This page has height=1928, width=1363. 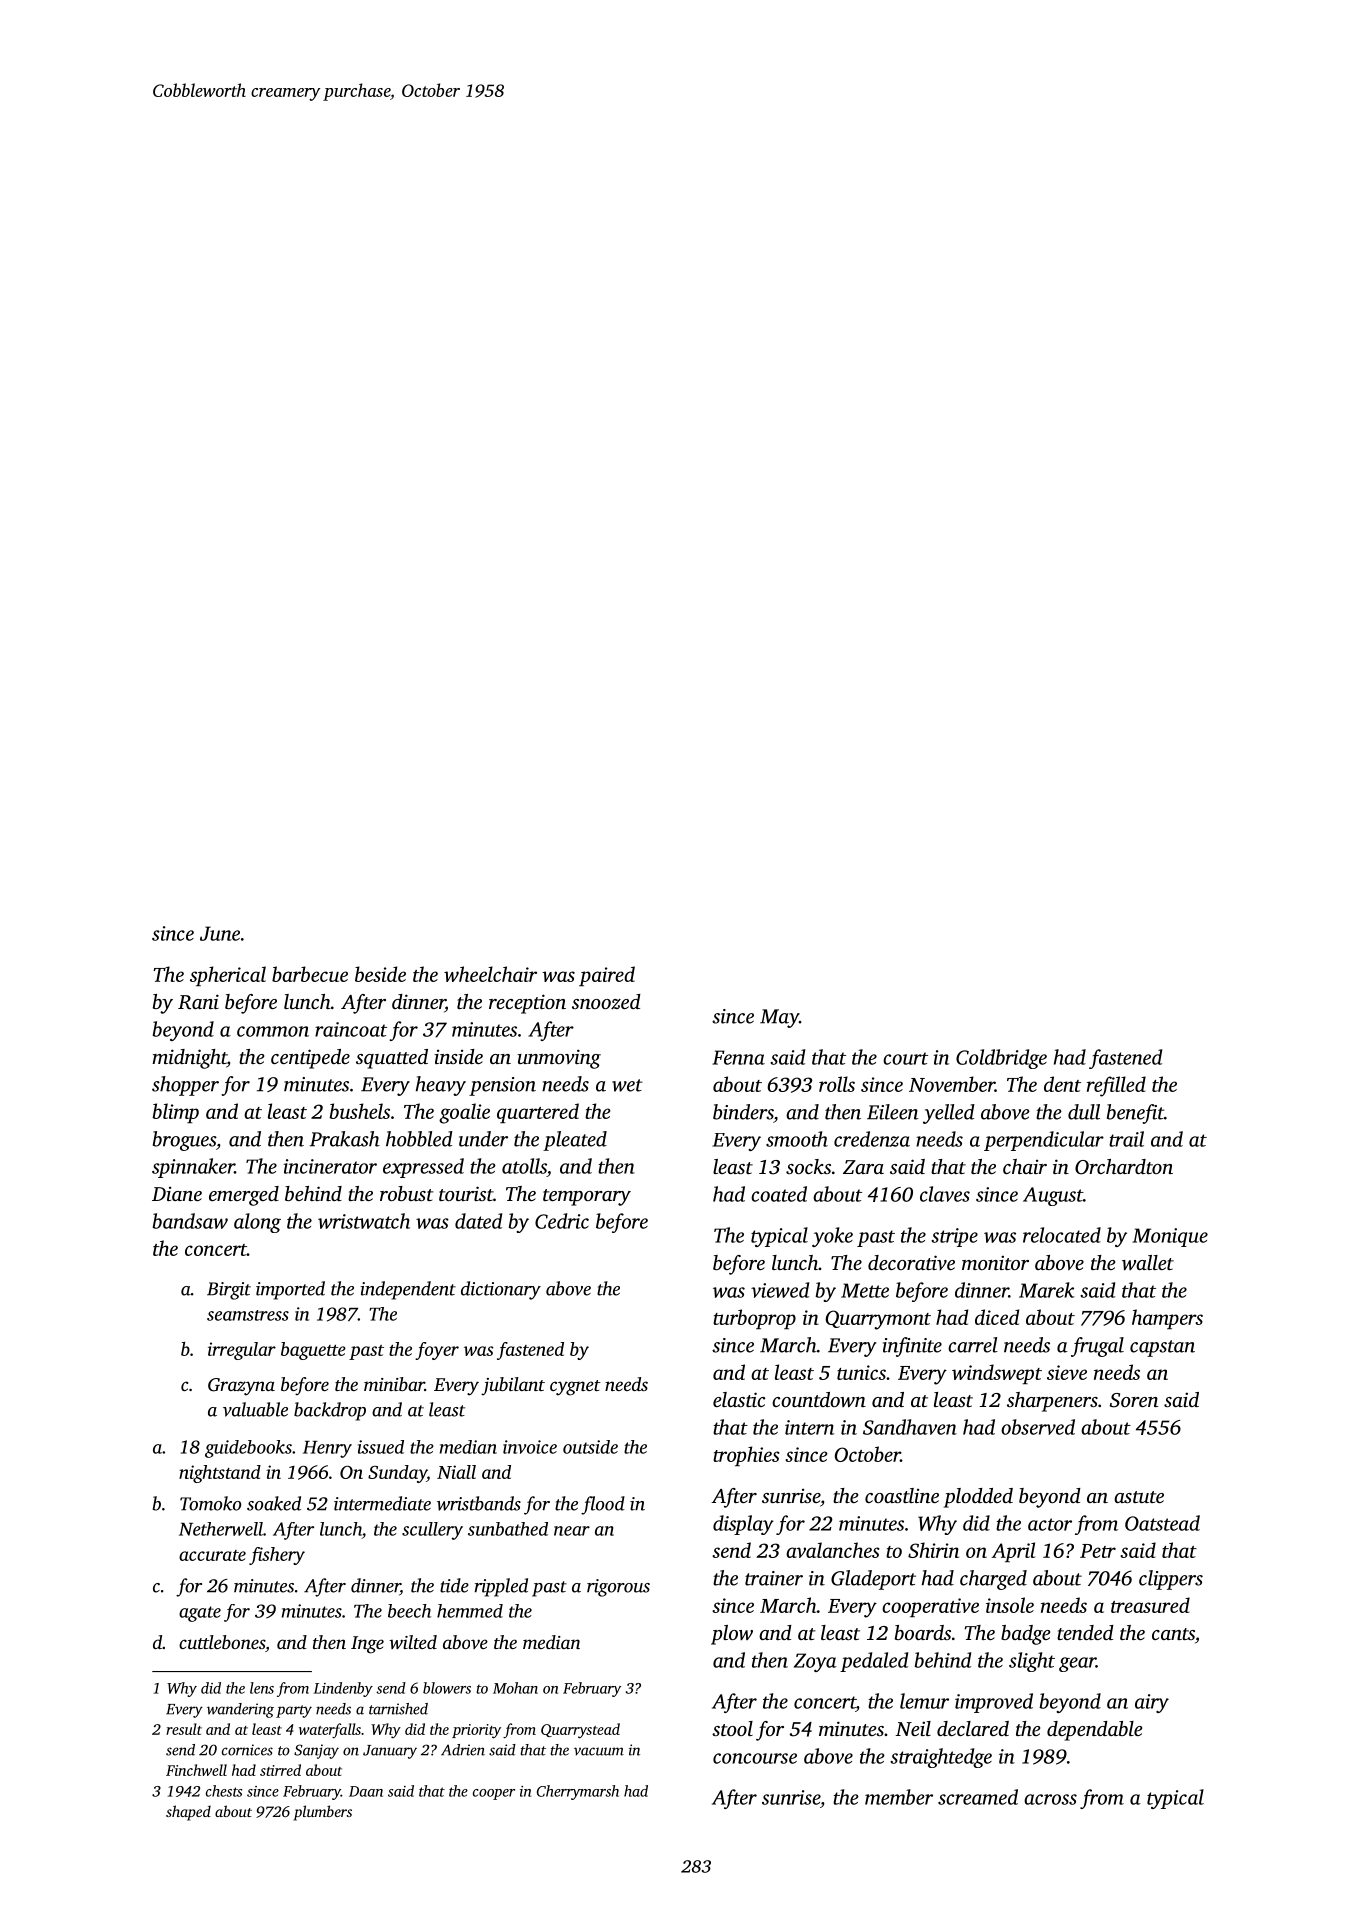 What do you see at coordinates (212, 1555) in the page?
I see `accurate` at bounding box center [212, 1555].
